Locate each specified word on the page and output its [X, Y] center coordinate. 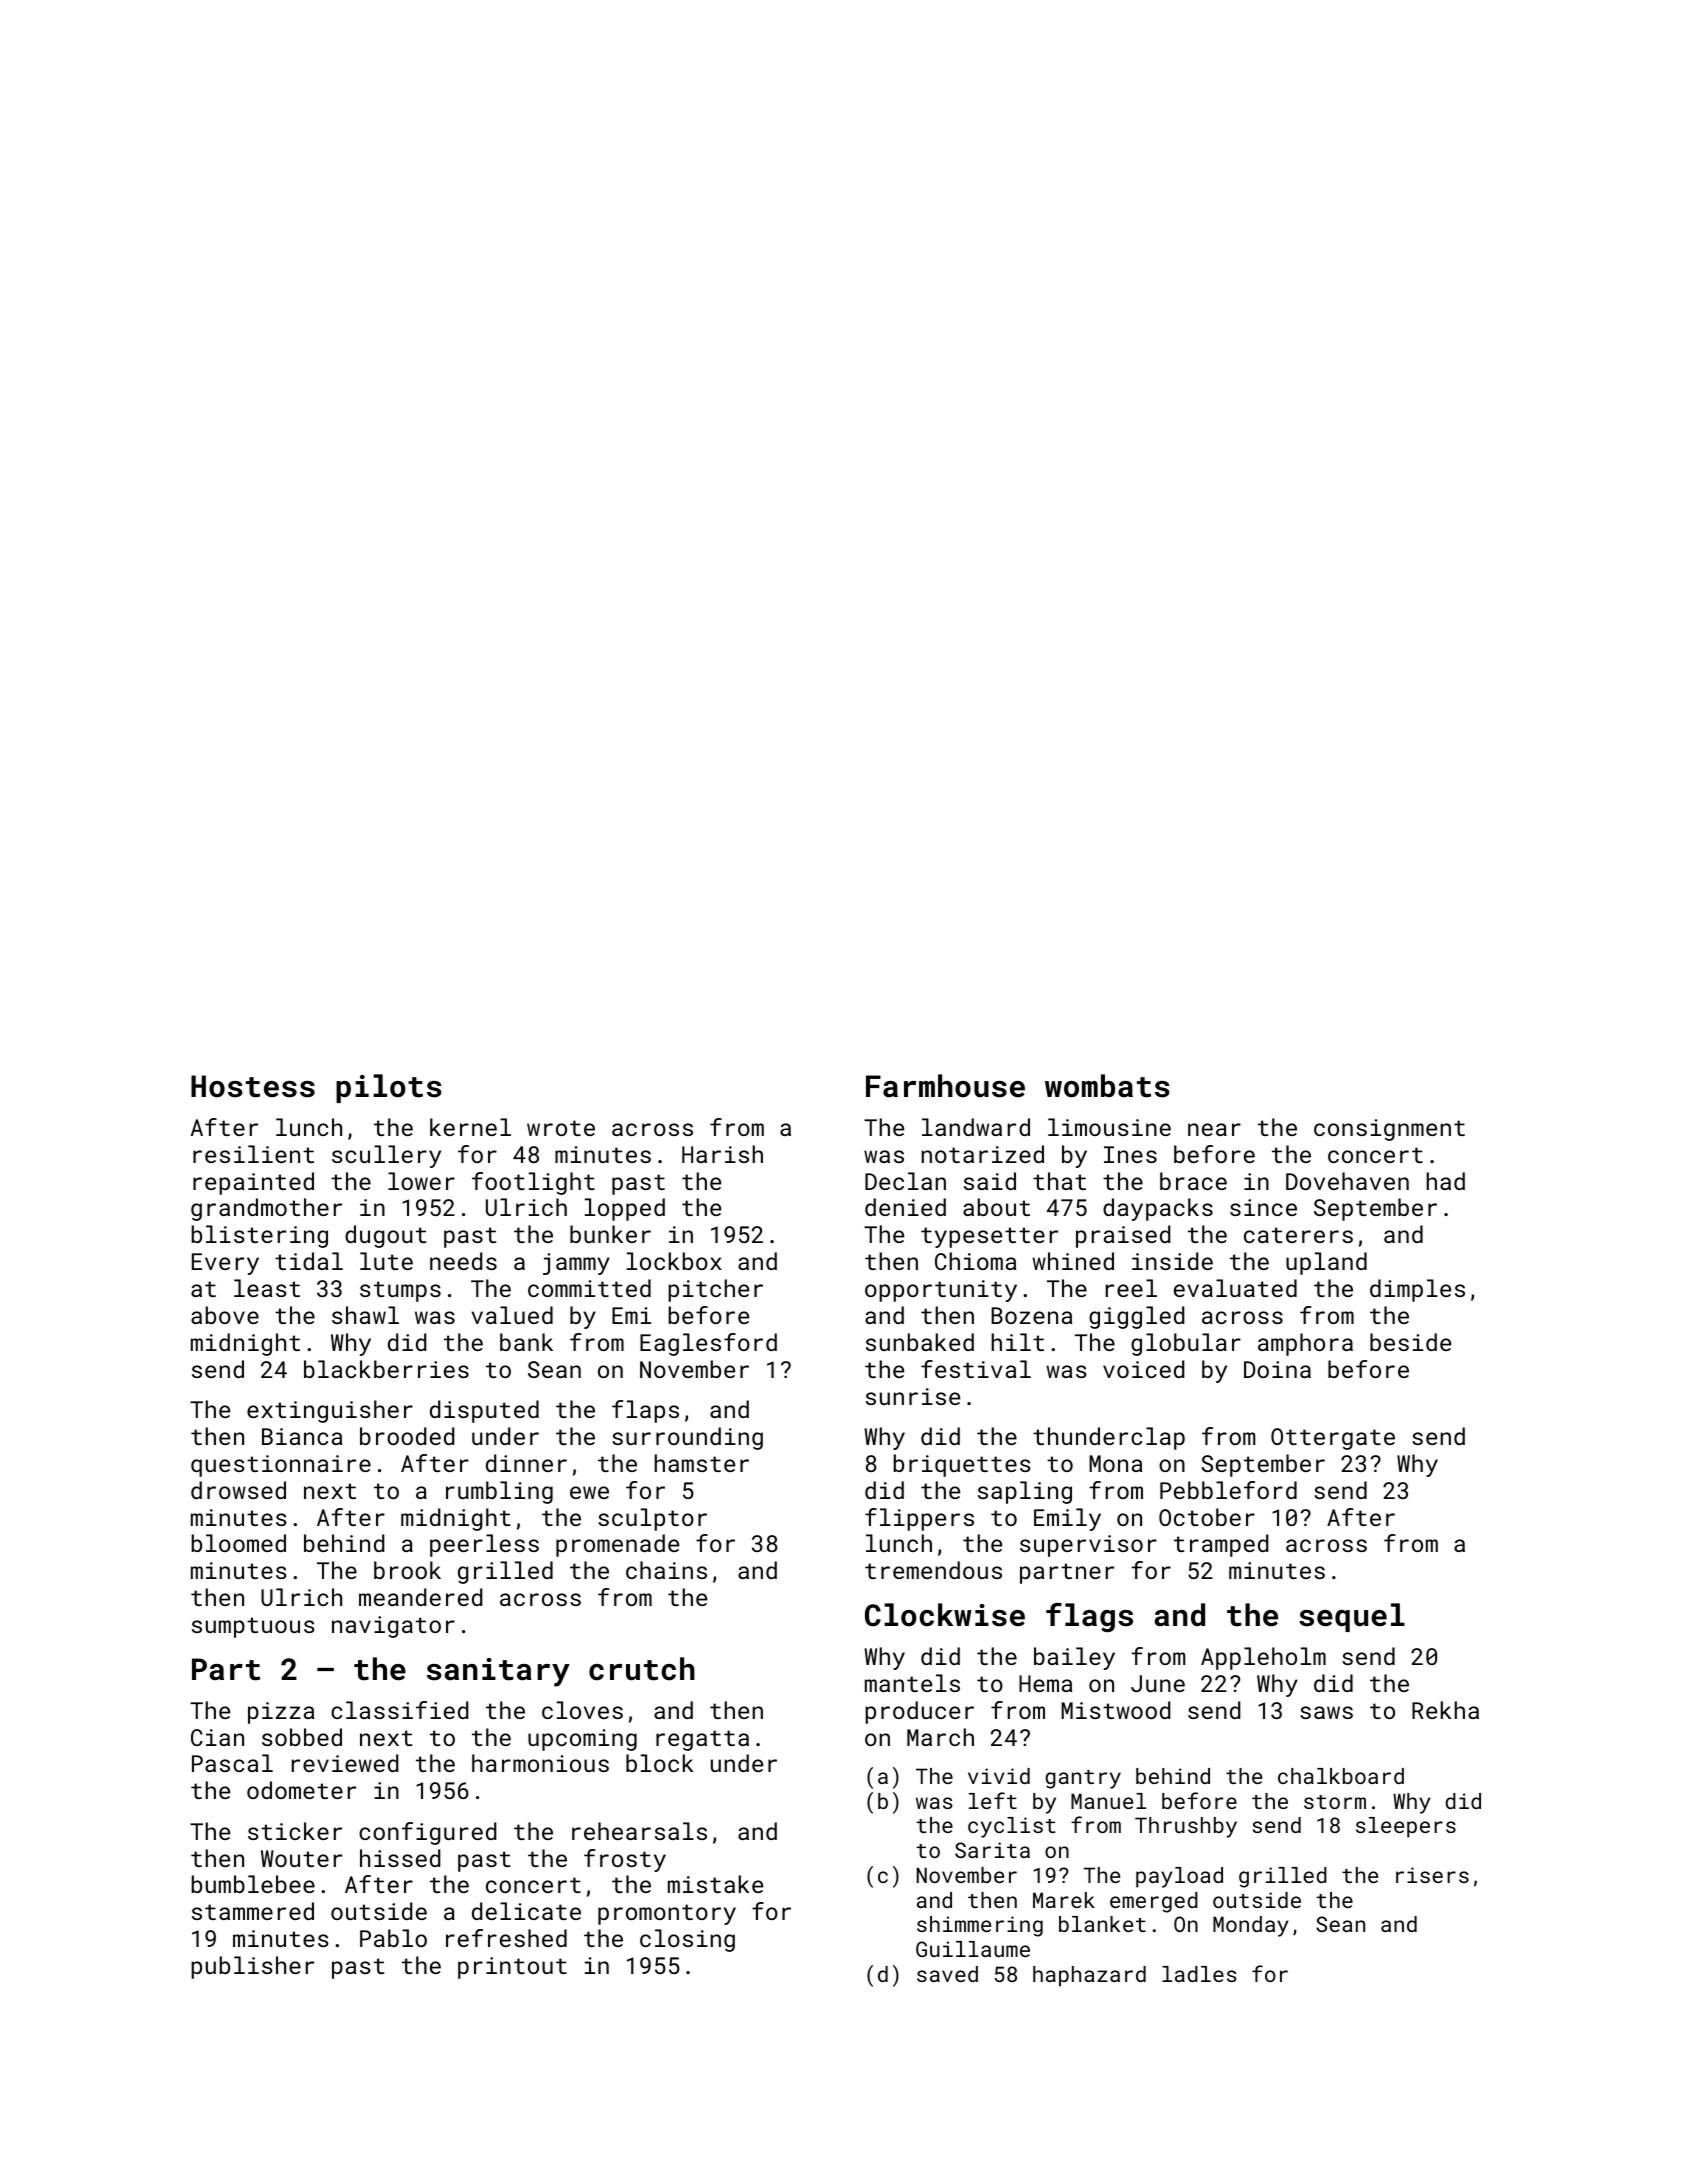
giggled [1136, 1317]
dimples [1417, 1290]
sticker [295, 1831]
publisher [252, 1967]
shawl [365, 1315]
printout [512, 1968]
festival [976, 1369]
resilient [253, 1154]
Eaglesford [708, 1344]
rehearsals [639, 1831]
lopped [625, 1209]
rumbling [499, 1492]
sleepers [1406, 1827]
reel [1131, 1288]
